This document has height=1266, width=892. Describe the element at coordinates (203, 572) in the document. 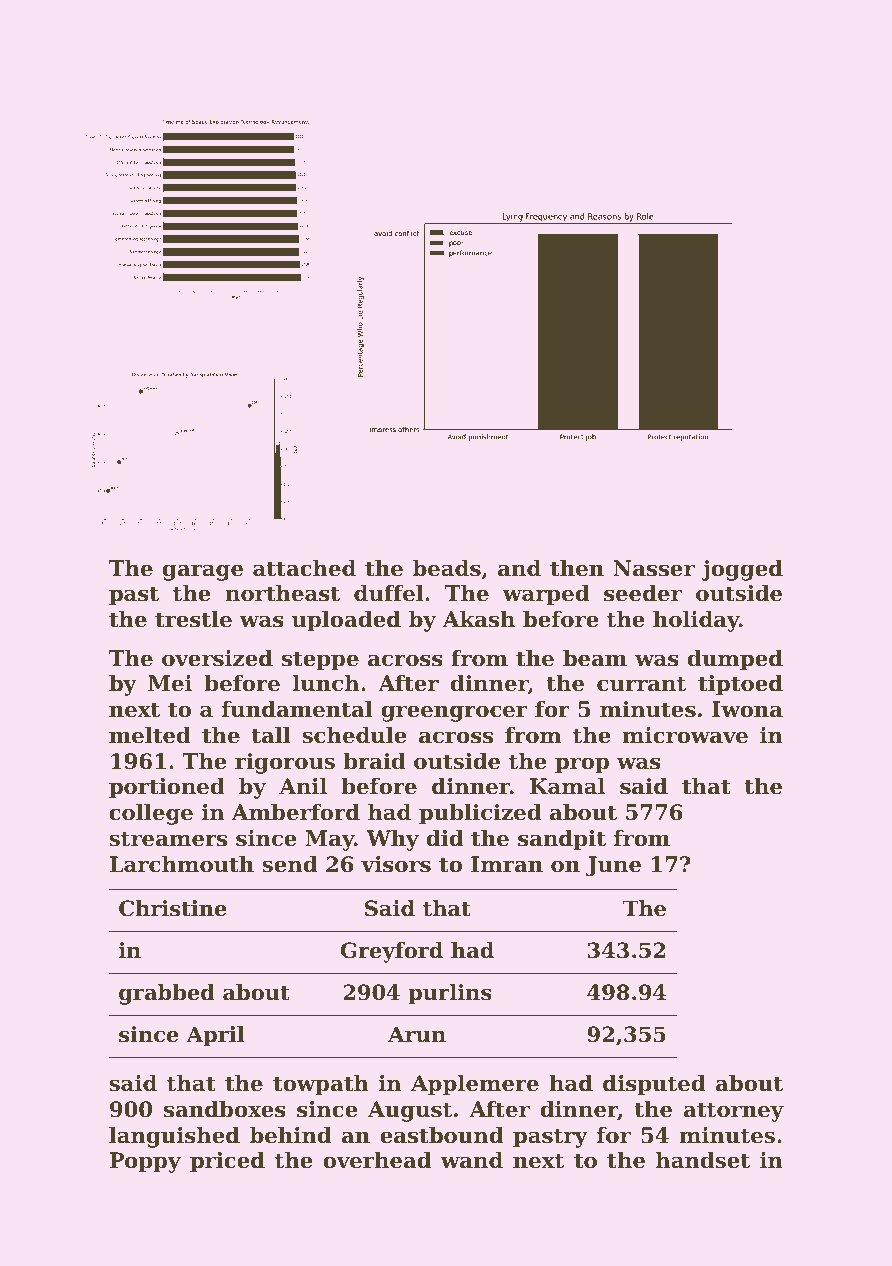

I see `garage` at that location.
